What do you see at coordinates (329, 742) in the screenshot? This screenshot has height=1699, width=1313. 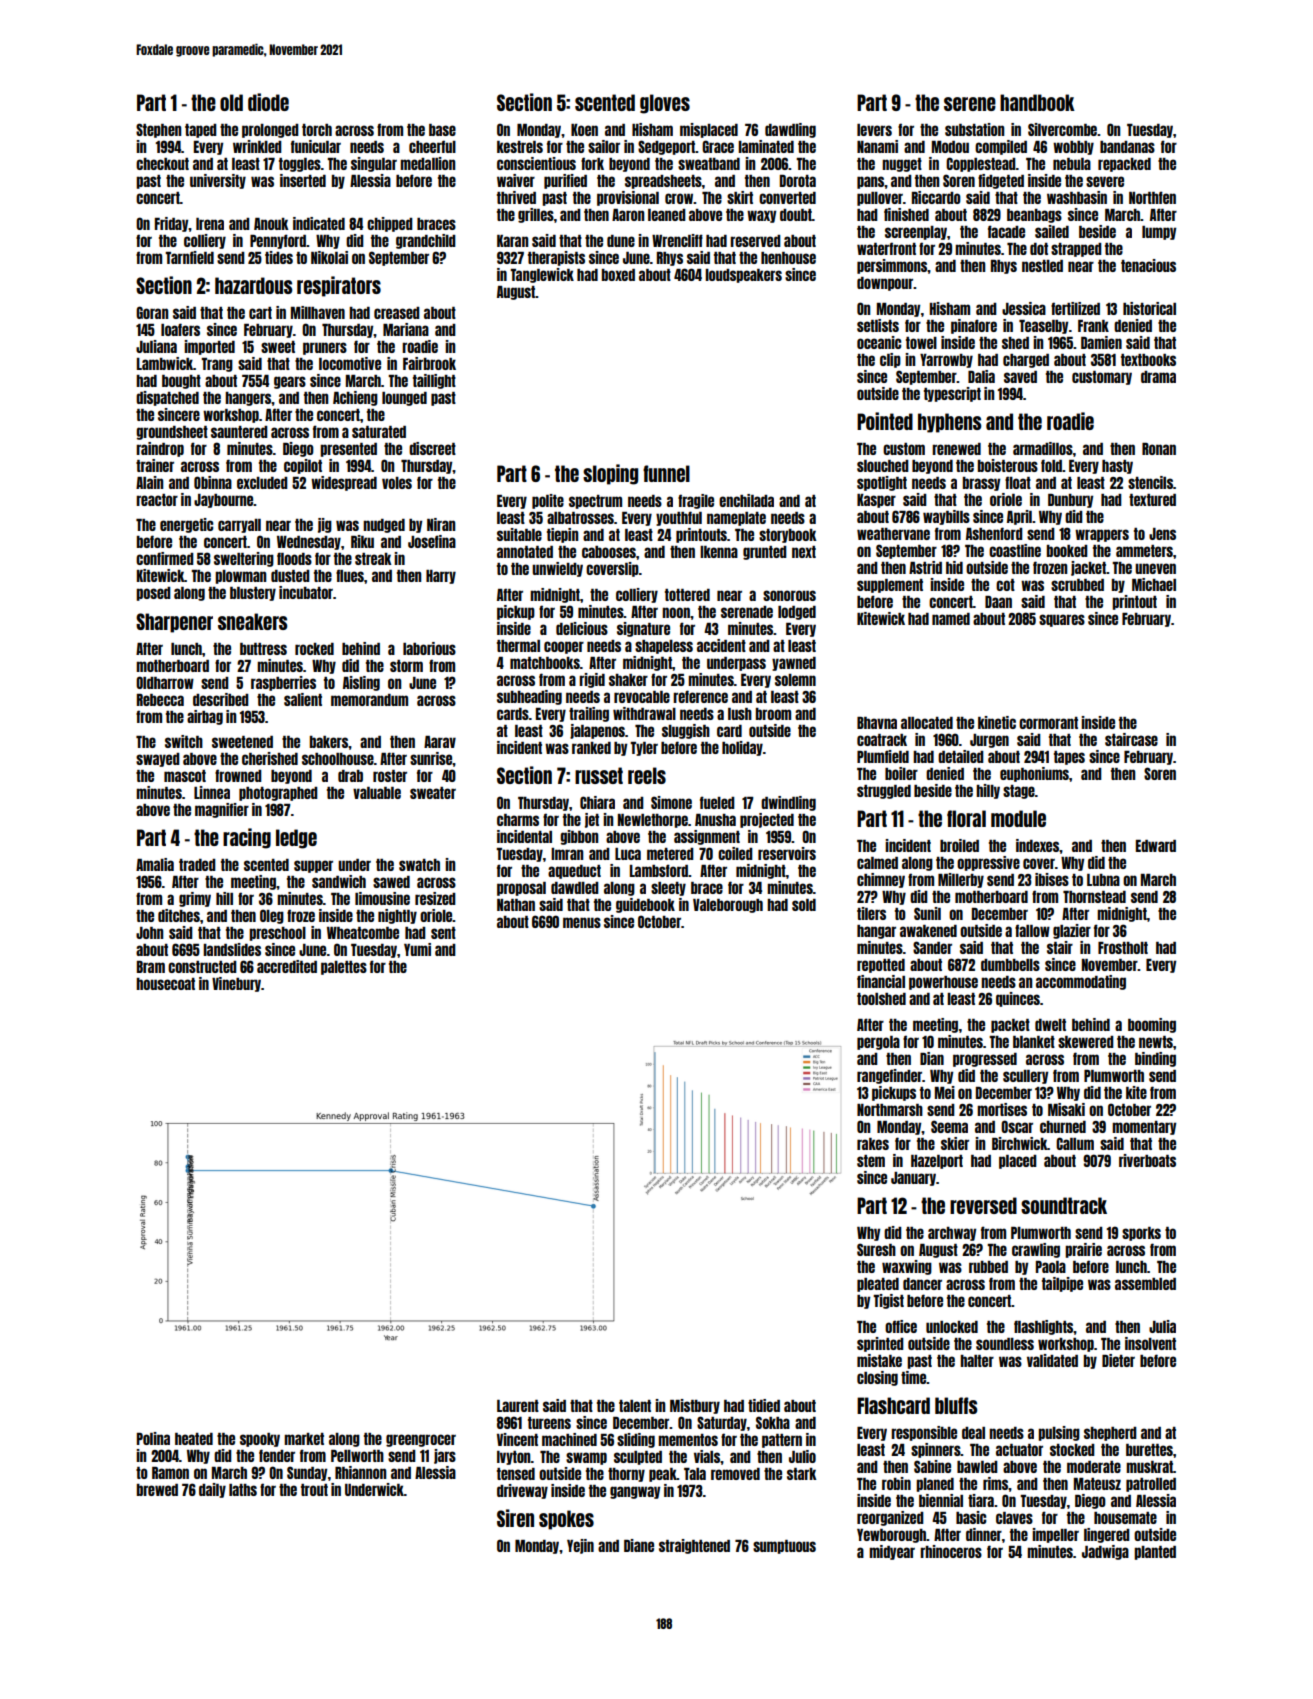 I see `bakers` at bounding box center [329, 742].
